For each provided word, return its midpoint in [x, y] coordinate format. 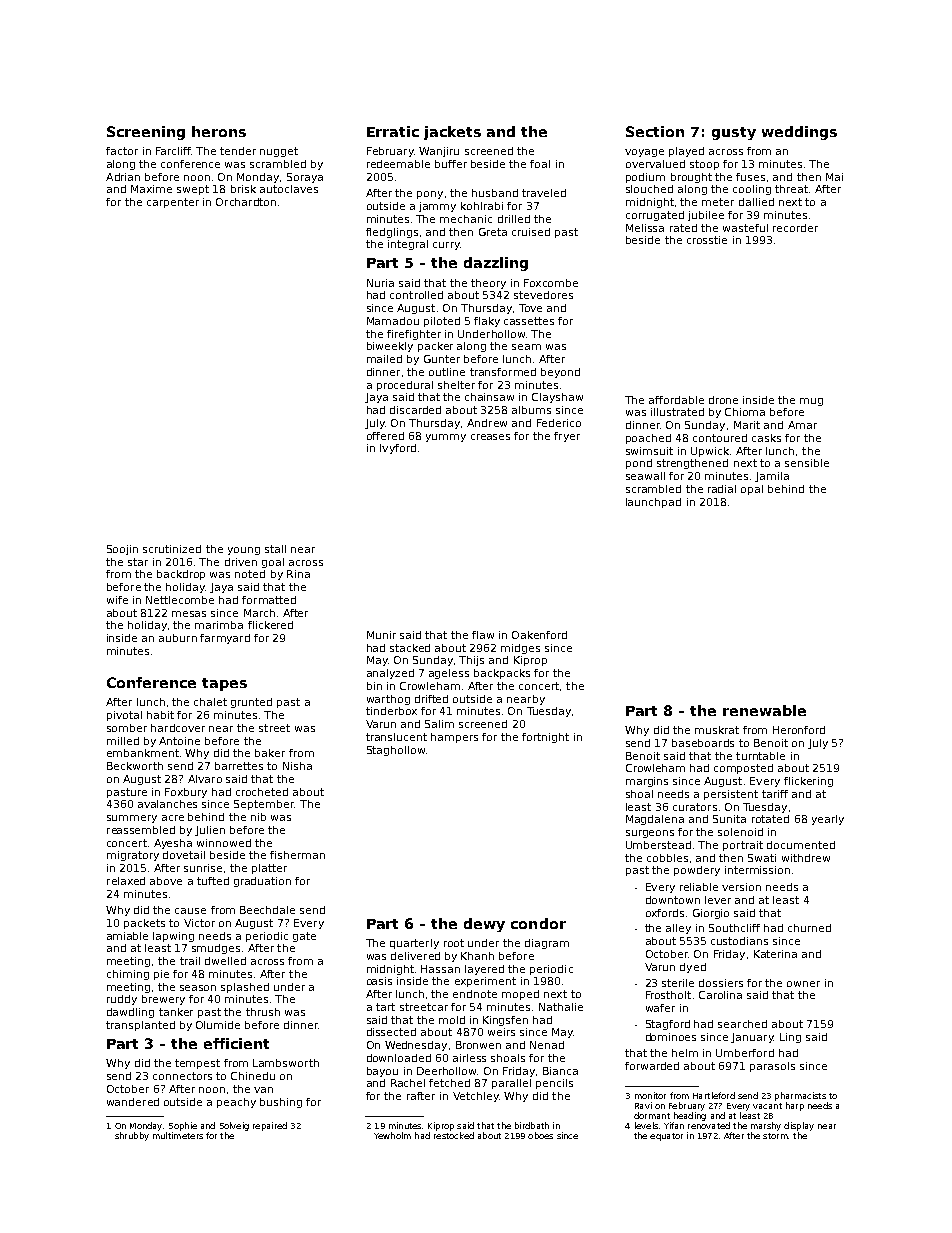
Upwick [710, 452]
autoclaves [289, 189]
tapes [224, 684]
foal [540, 164]
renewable [764, 710]
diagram [547, 944]
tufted [213, 881]
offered [385, 436]
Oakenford [539, 635]
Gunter [442, 359]
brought [691, 178]
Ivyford [398, 449]
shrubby [132, 1136]
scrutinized [172, 549]
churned [809, 928]
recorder [795, 228]
